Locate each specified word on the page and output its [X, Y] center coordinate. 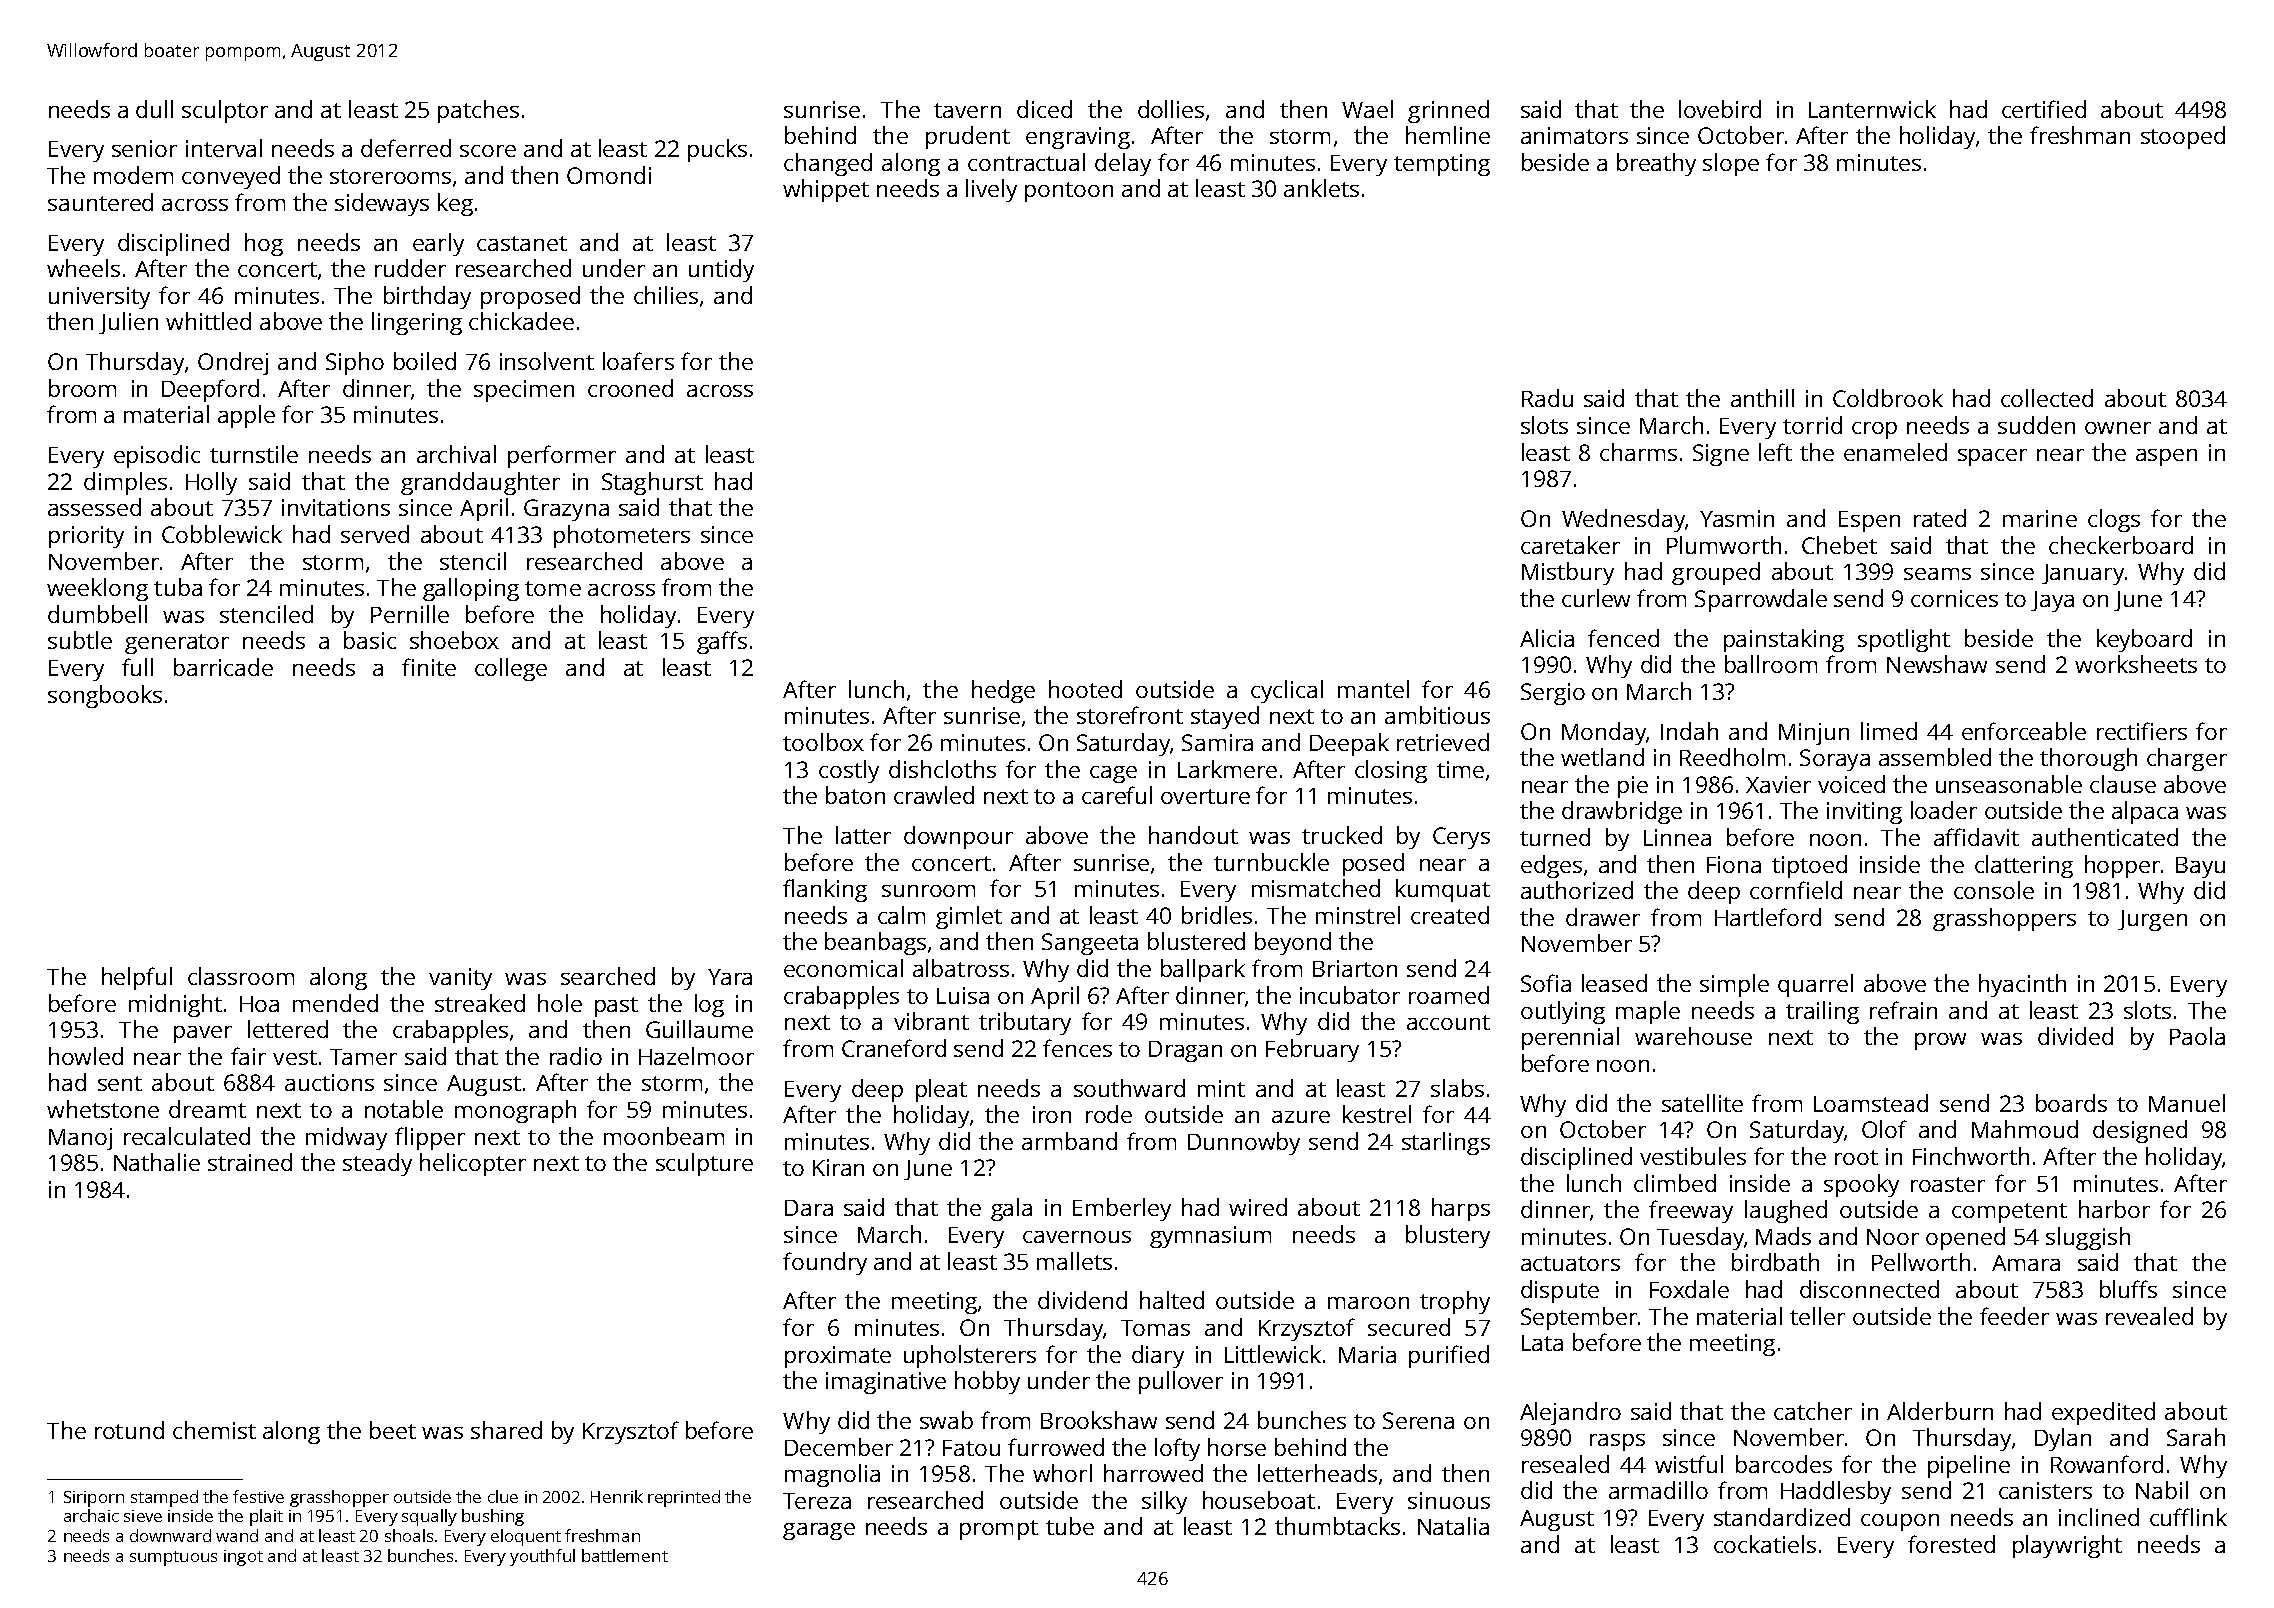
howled [86, 1056]
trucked [1342, 835]
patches [478, 111]
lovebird [1720, 109]
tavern [967, 110]
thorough [2088, 759]
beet [393, 1430]
